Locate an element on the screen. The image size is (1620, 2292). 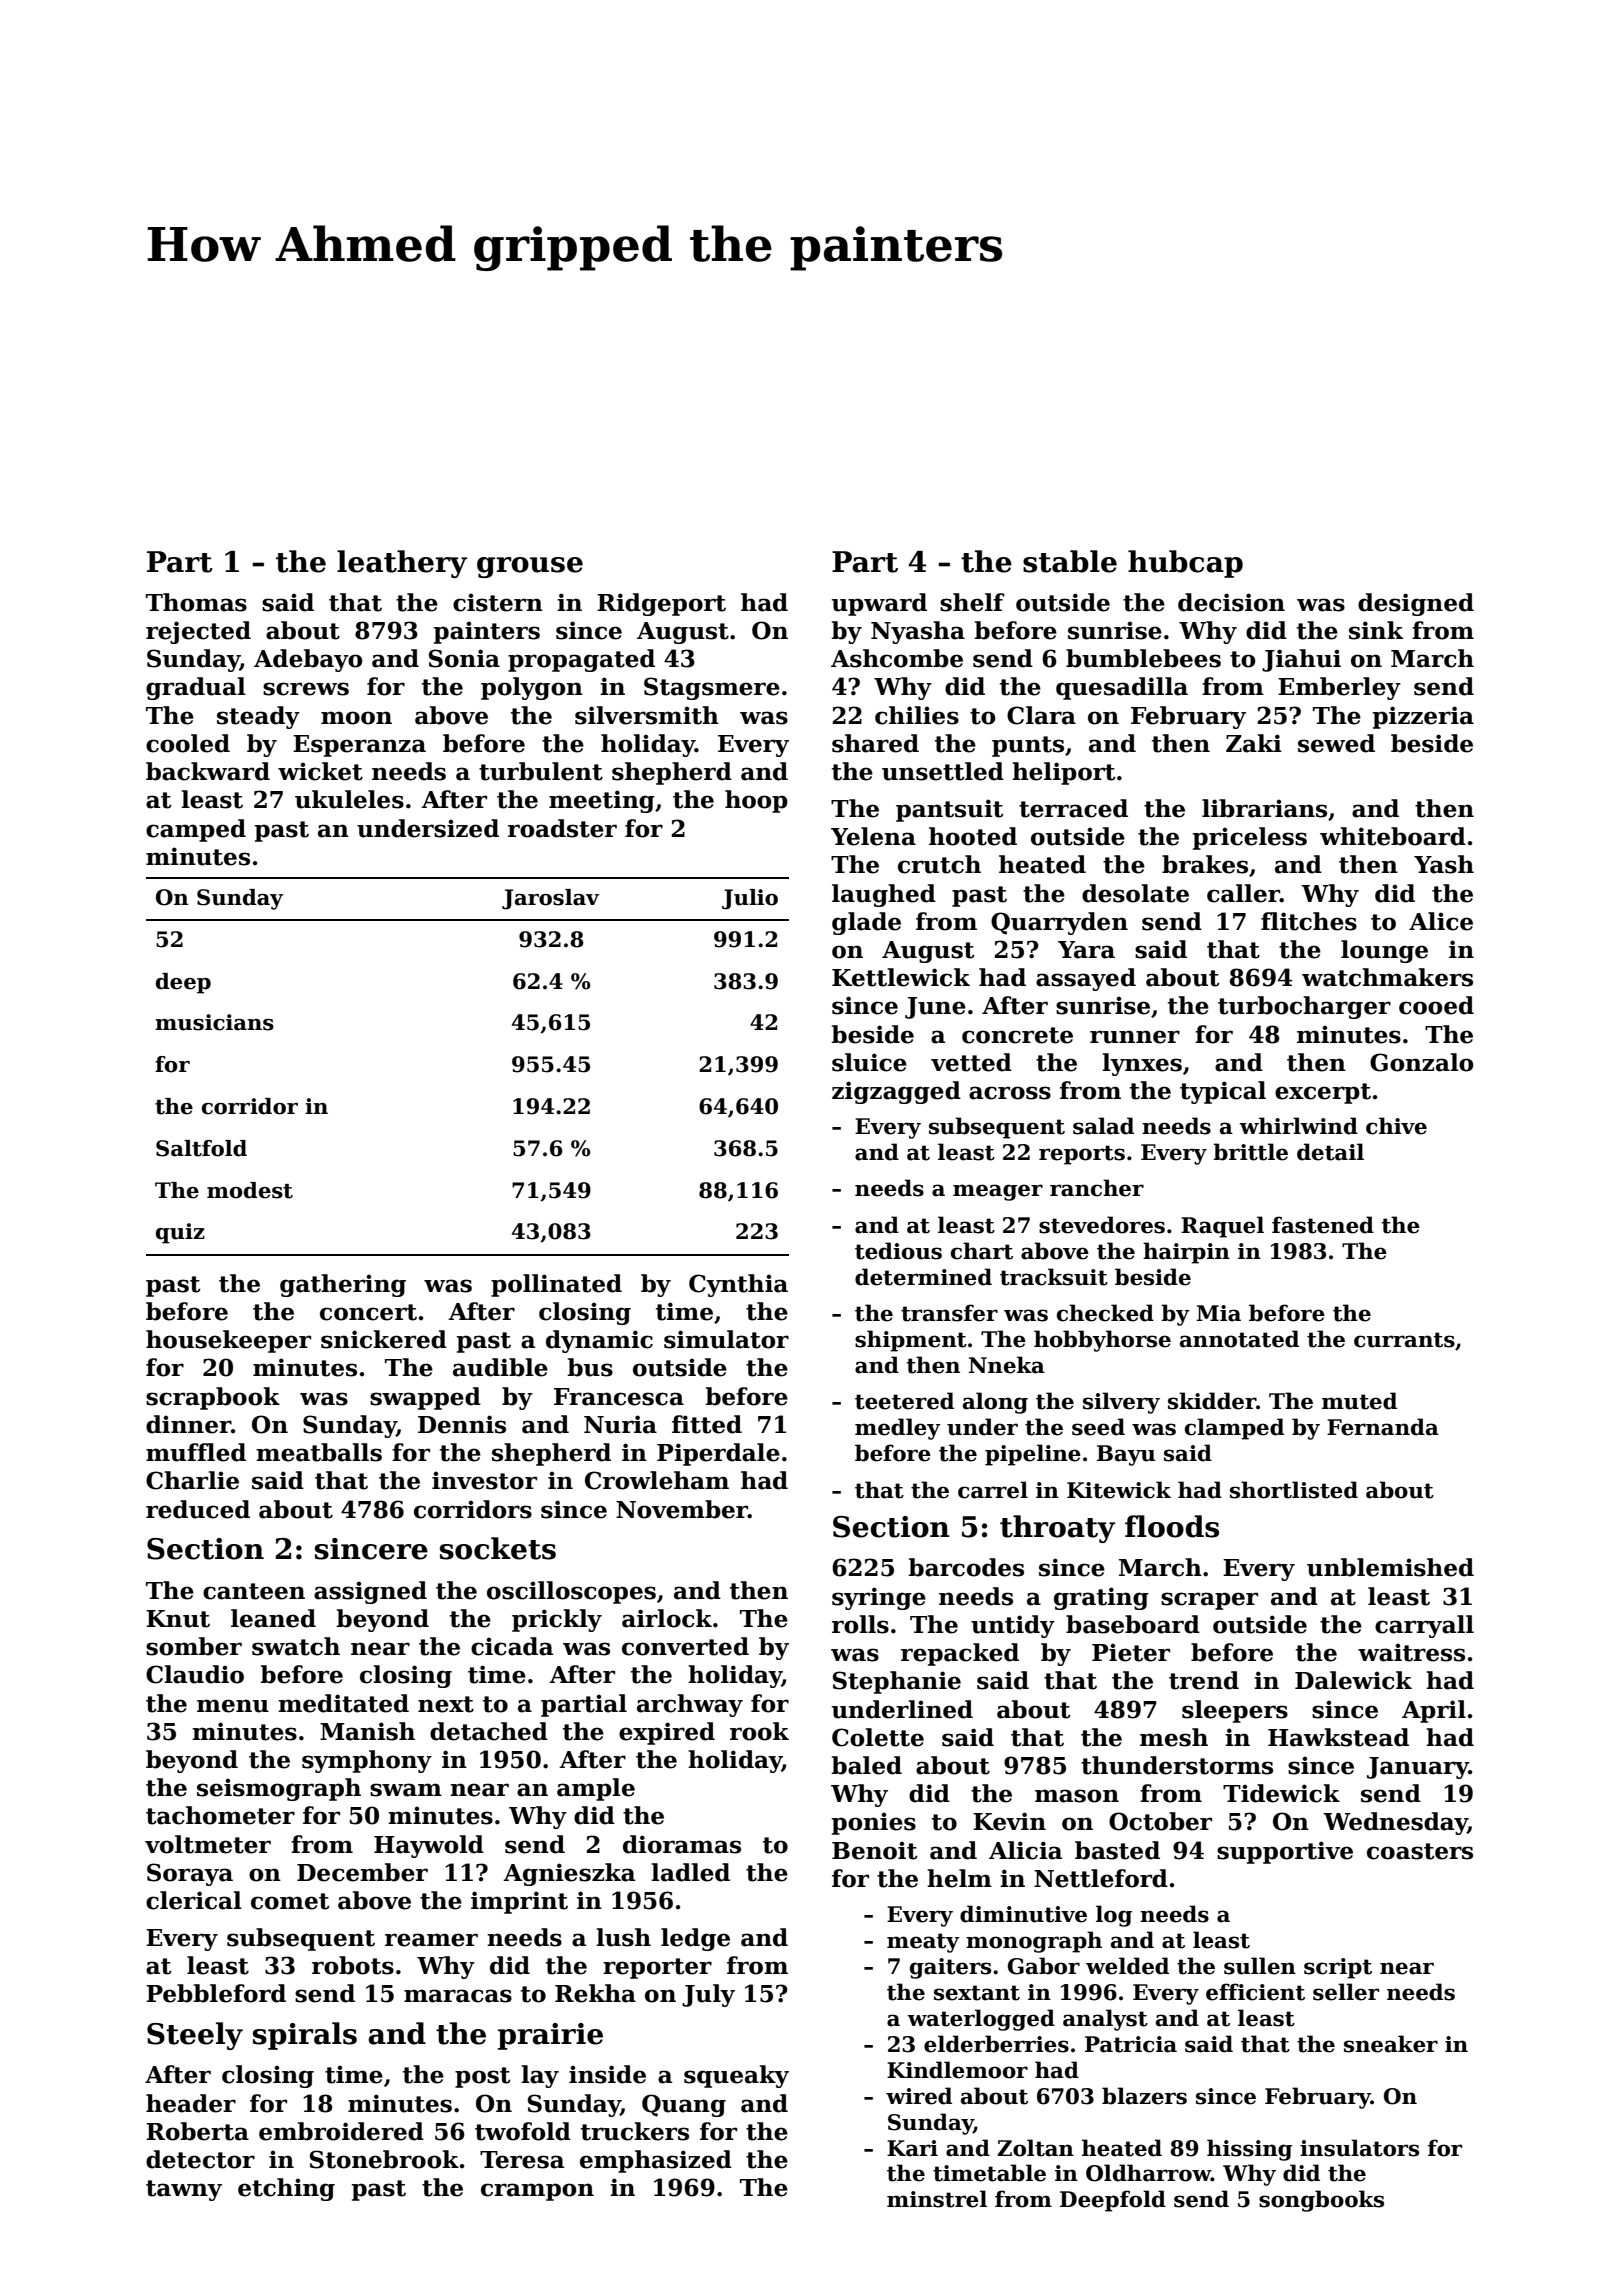
investor is located at coordinates (484, 1480).
